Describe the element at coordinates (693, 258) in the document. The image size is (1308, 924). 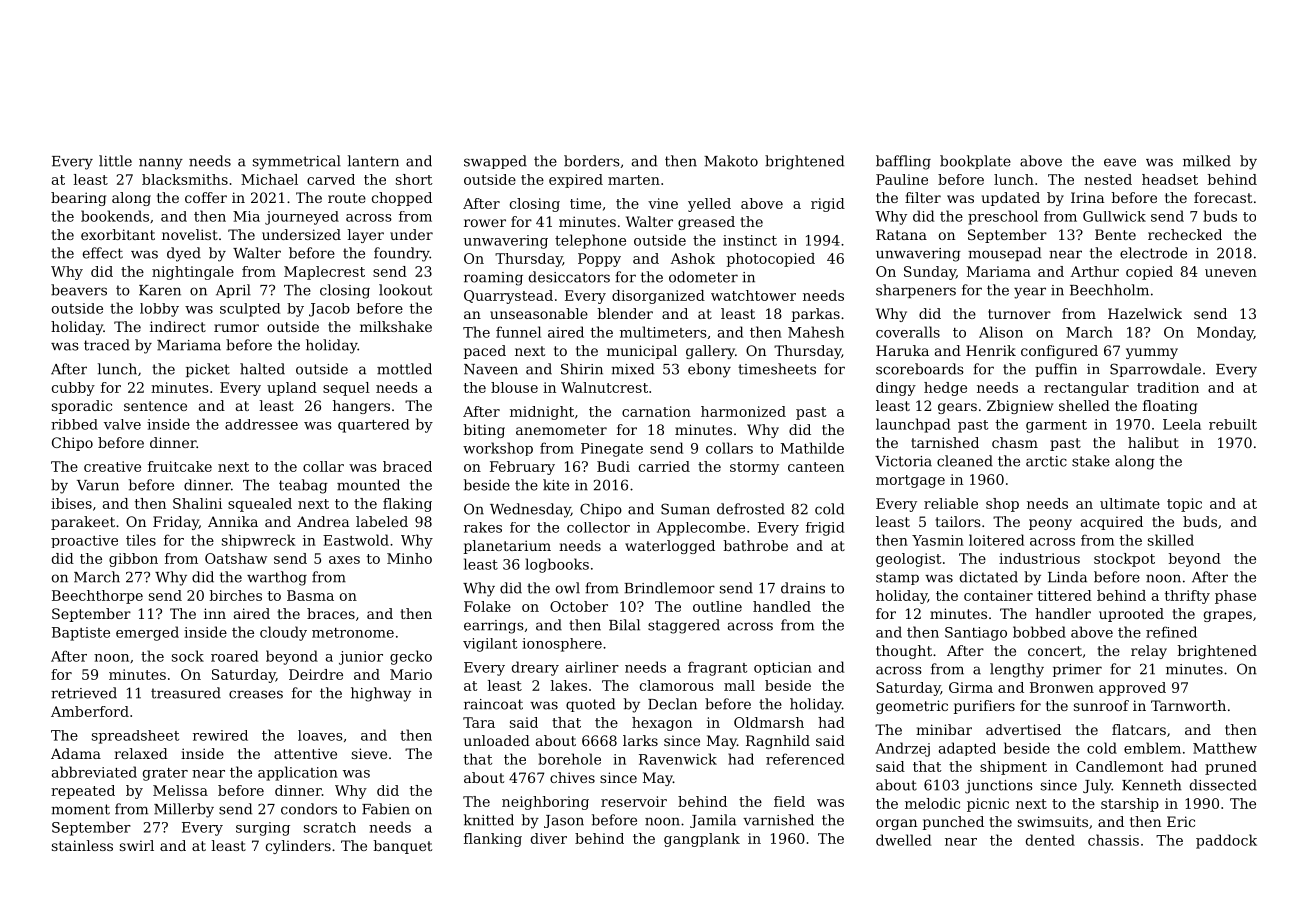
I see `Ashok` at that location.
